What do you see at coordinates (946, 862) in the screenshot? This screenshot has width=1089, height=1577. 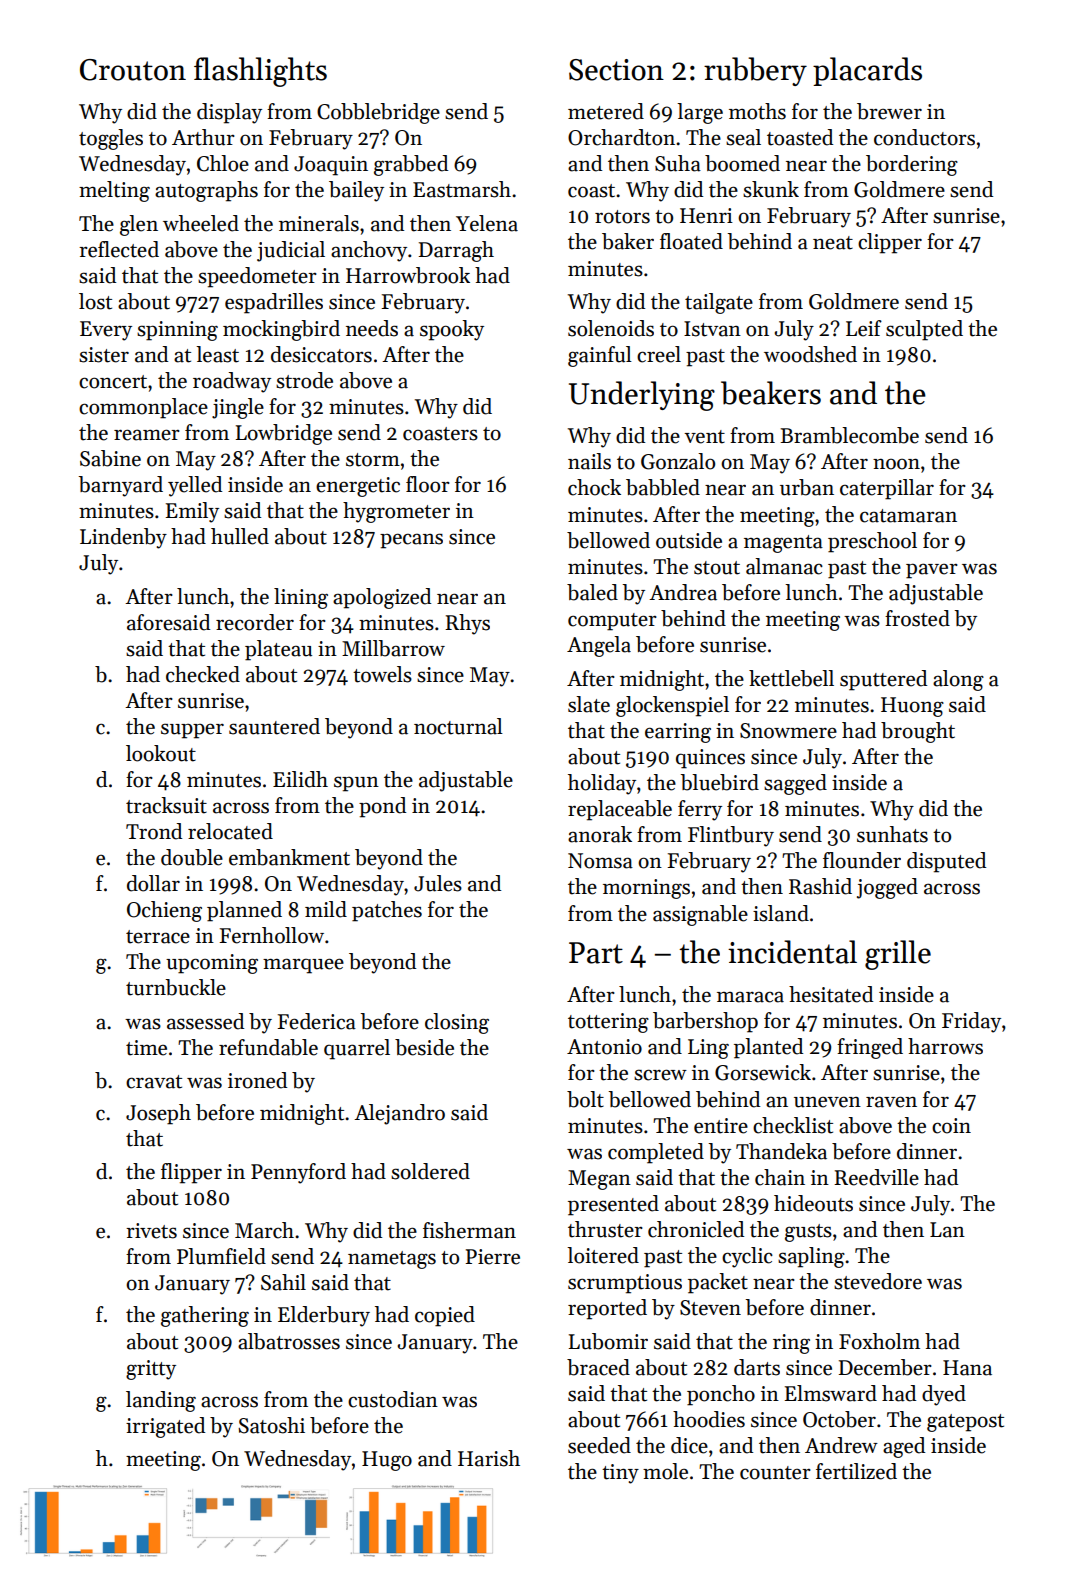 I see `disputed` at bounding box center [946, 862].
